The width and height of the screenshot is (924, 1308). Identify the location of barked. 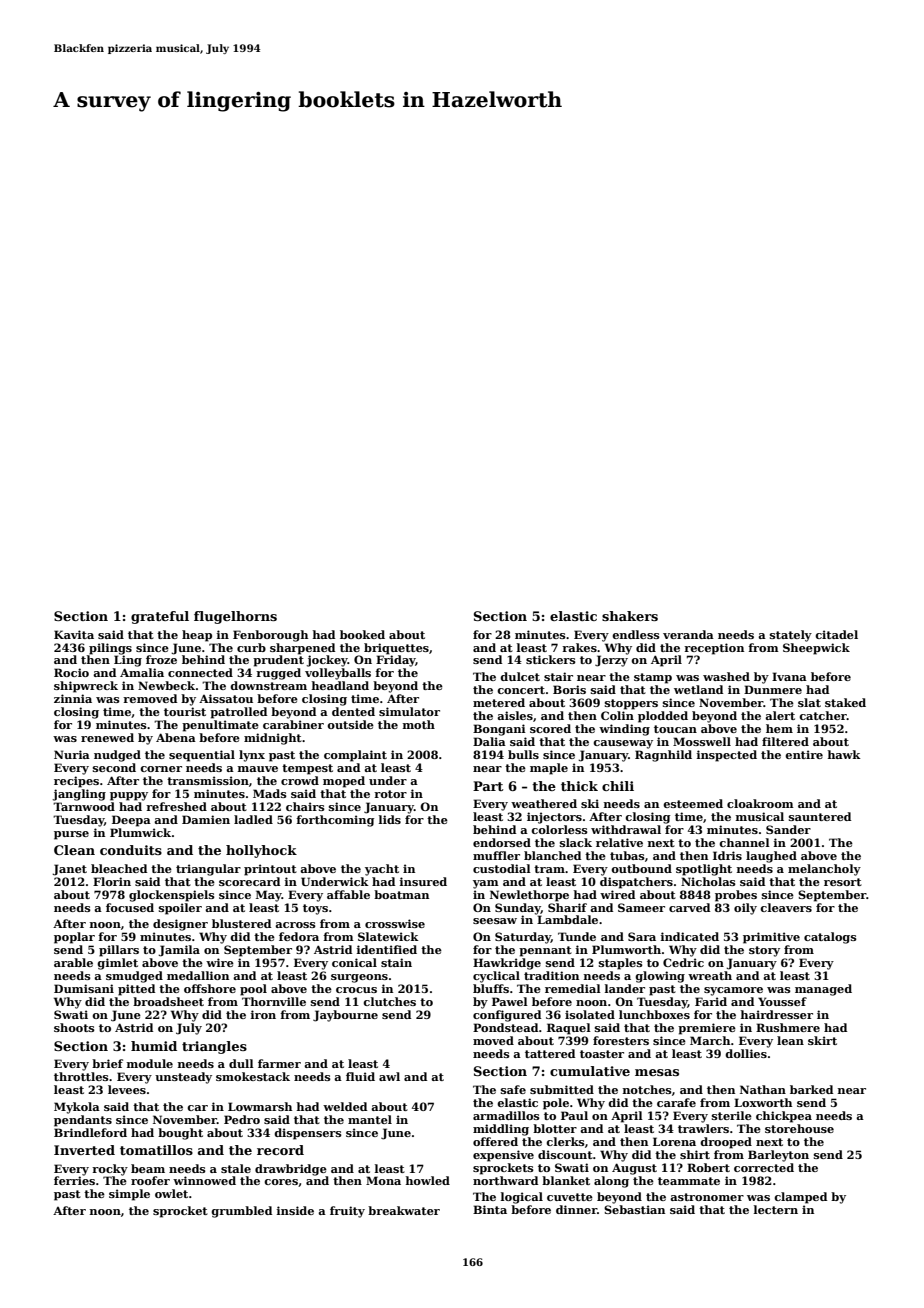
(811, 1089).
